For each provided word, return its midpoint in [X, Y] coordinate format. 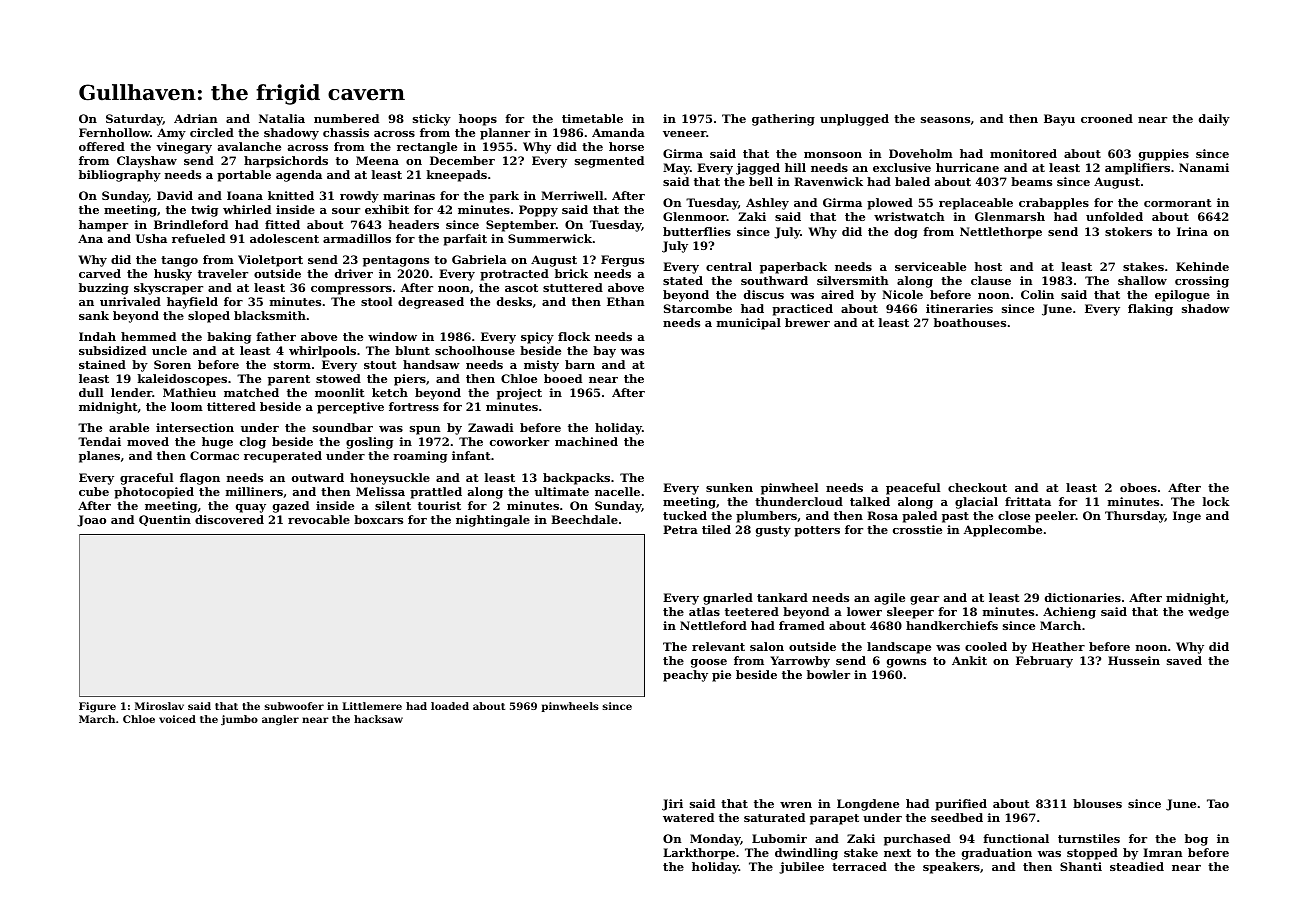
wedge [1208, 613]
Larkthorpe [699, 854]
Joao [91, 521]
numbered [346, 118]
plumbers [766, 517]
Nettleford [713, 625]
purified [961, 805]
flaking [1150, 310]
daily [1214, 120]
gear [924, 600]
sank [94, 315]
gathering [783, 120]
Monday [715, 840]
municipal [749, 324]
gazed [291, 507]
